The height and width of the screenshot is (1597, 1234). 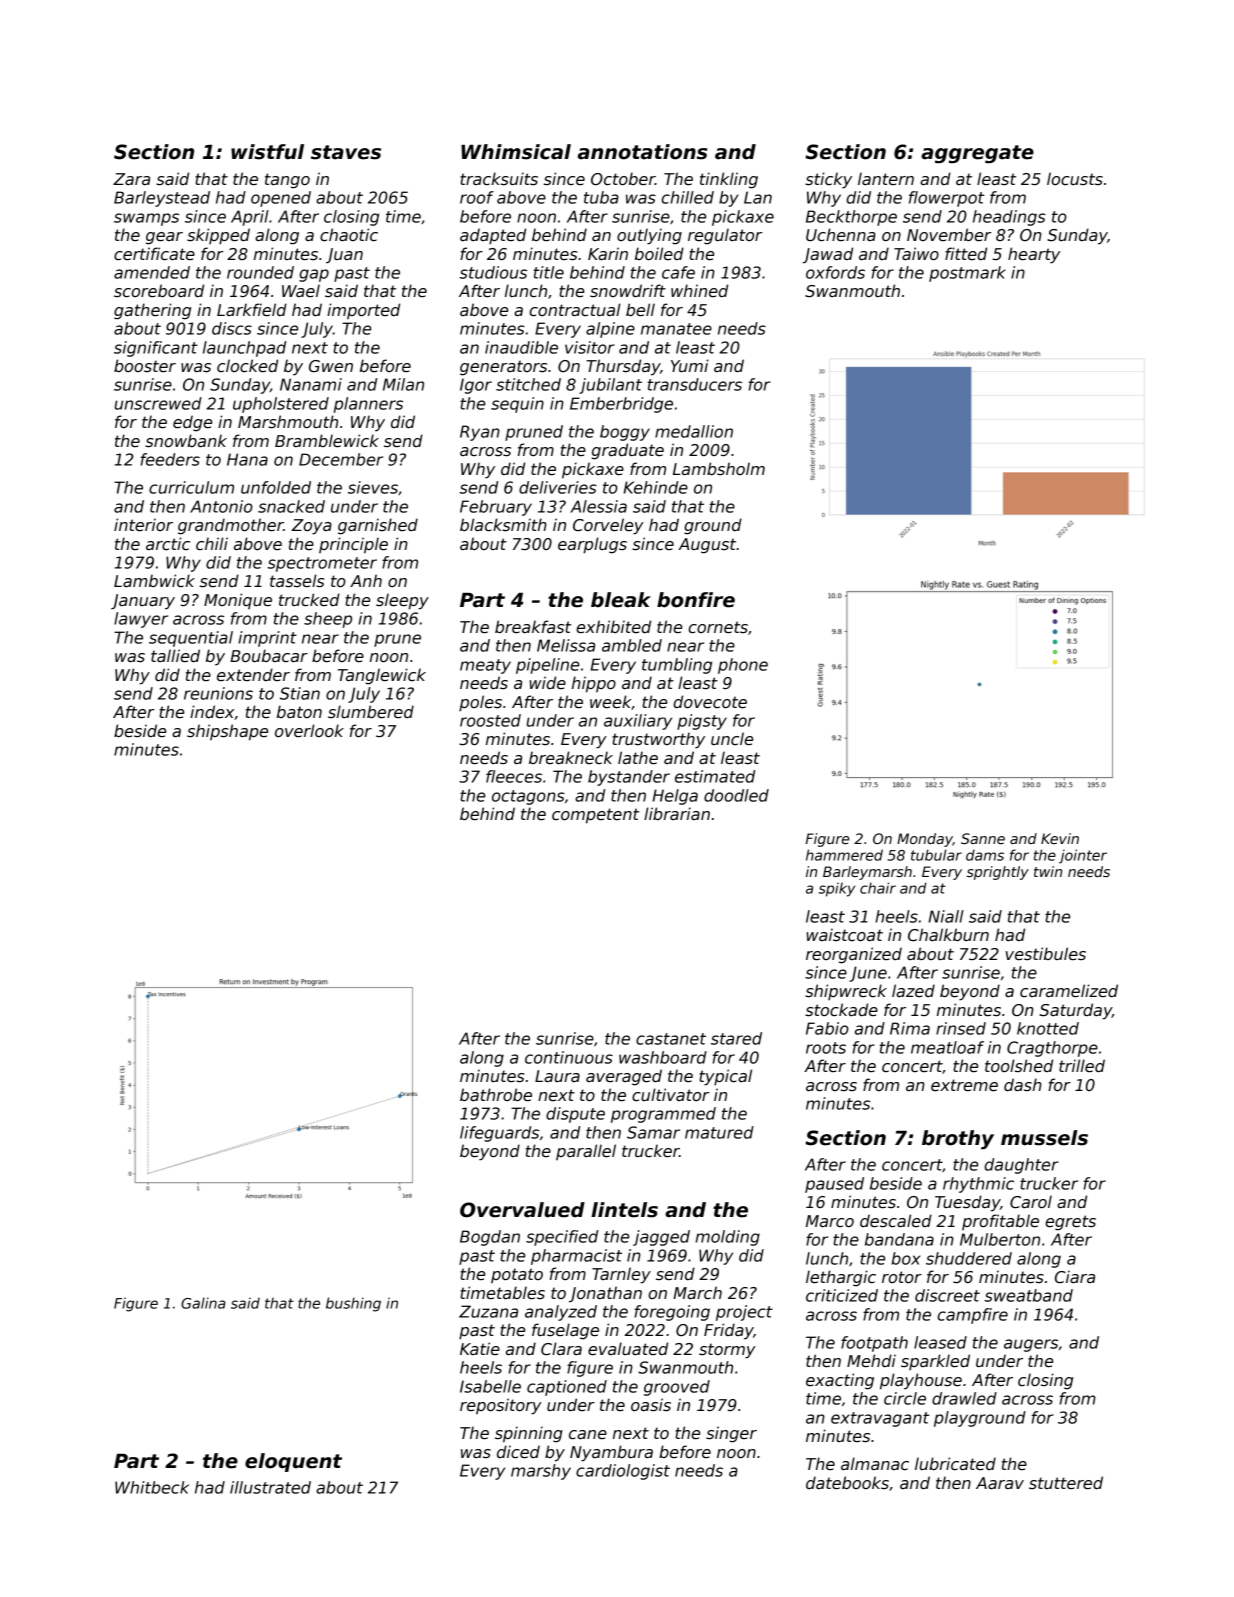 What do you see at coordinates (170, 459) in the screenshot?
I see `feeders` at bounding box center [170, 459].
